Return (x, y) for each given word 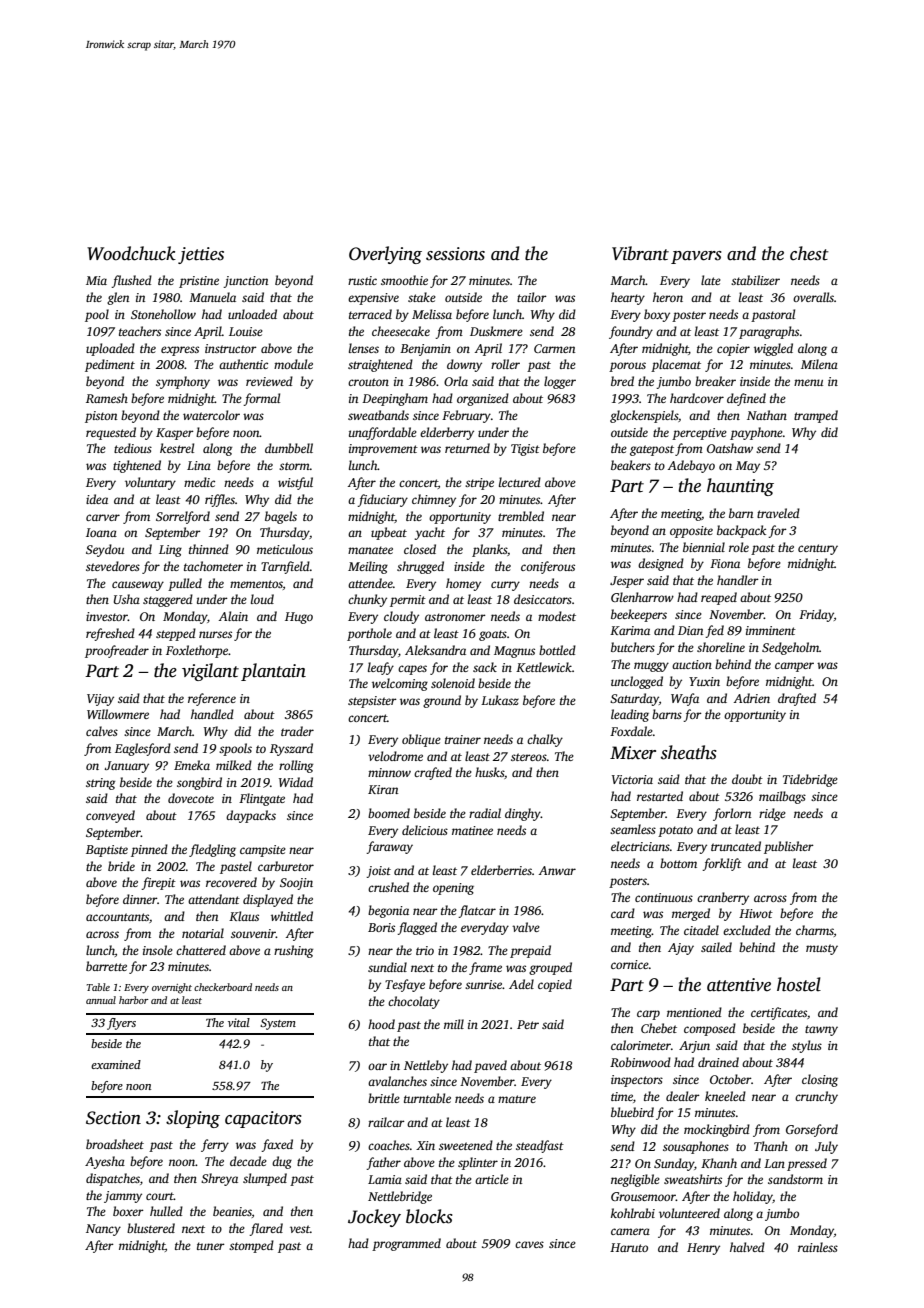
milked (234, 765)
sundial (387, 967)
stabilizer (755, 280)
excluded (747, 930)
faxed (277, 1145)
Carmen (554, 348)
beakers (631, 465)
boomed (389, 813)
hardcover (697, 398)
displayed (268, 900)
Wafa (685, 699)
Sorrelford (183, 517)
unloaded (252, 314)
